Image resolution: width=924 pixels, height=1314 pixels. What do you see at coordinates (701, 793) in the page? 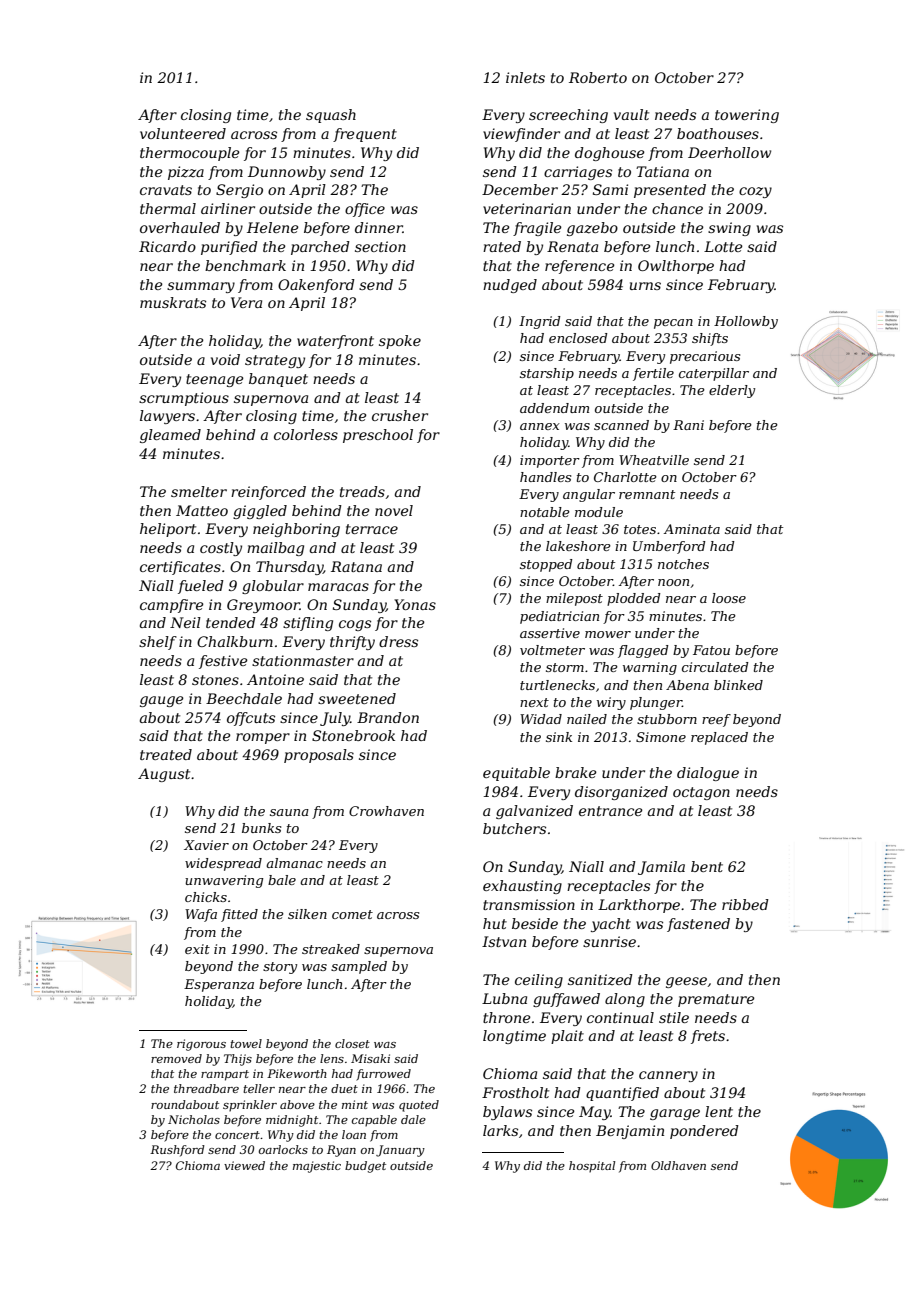
I see `octagon` at bounding box center [701, 793].
